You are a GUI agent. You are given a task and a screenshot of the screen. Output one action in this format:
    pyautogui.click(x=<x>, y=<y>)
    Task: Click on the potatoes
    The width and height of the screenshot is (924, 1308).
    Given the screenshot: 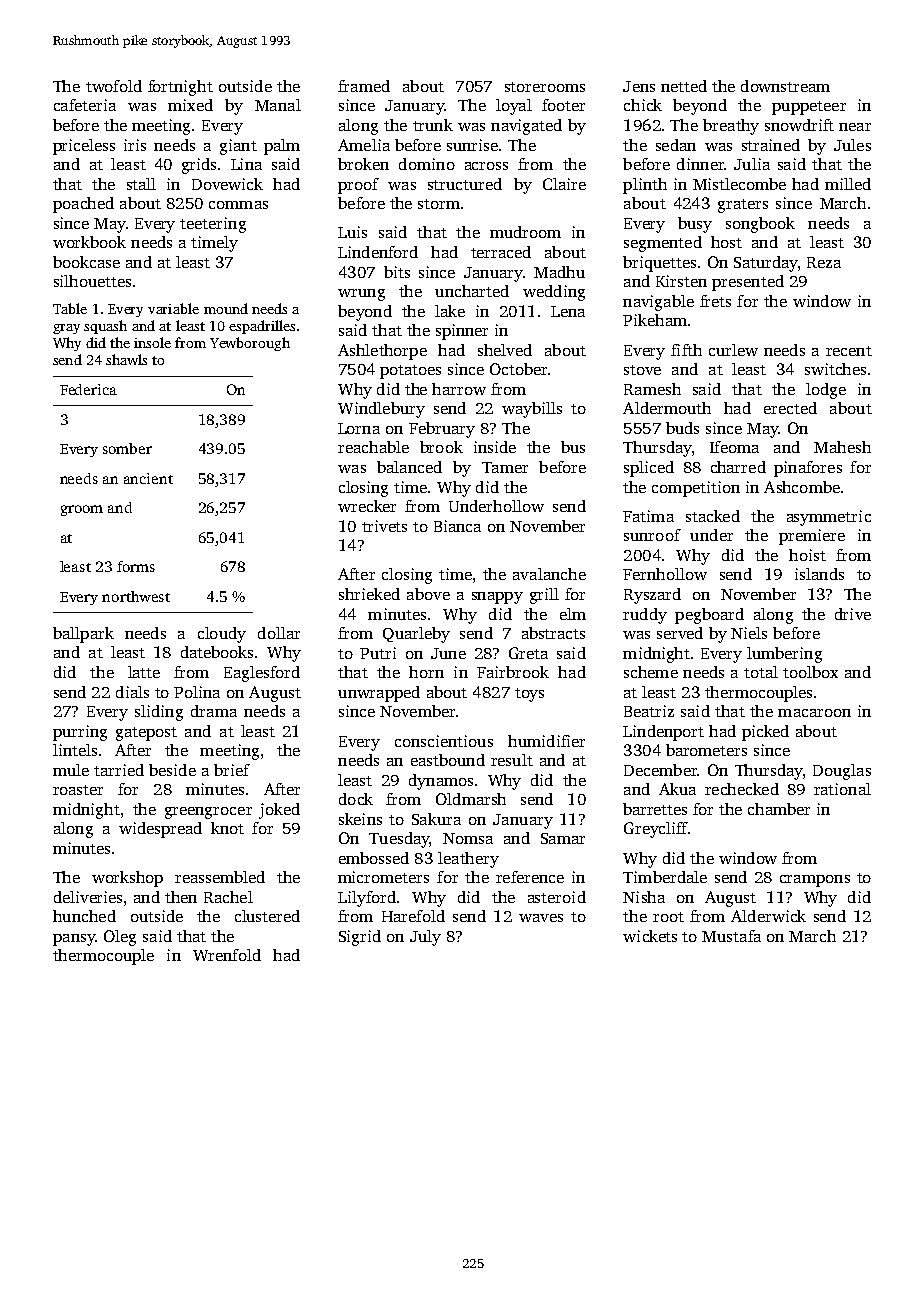 What is the action you would take?
    pyautogui.click(x=410, y=372)
